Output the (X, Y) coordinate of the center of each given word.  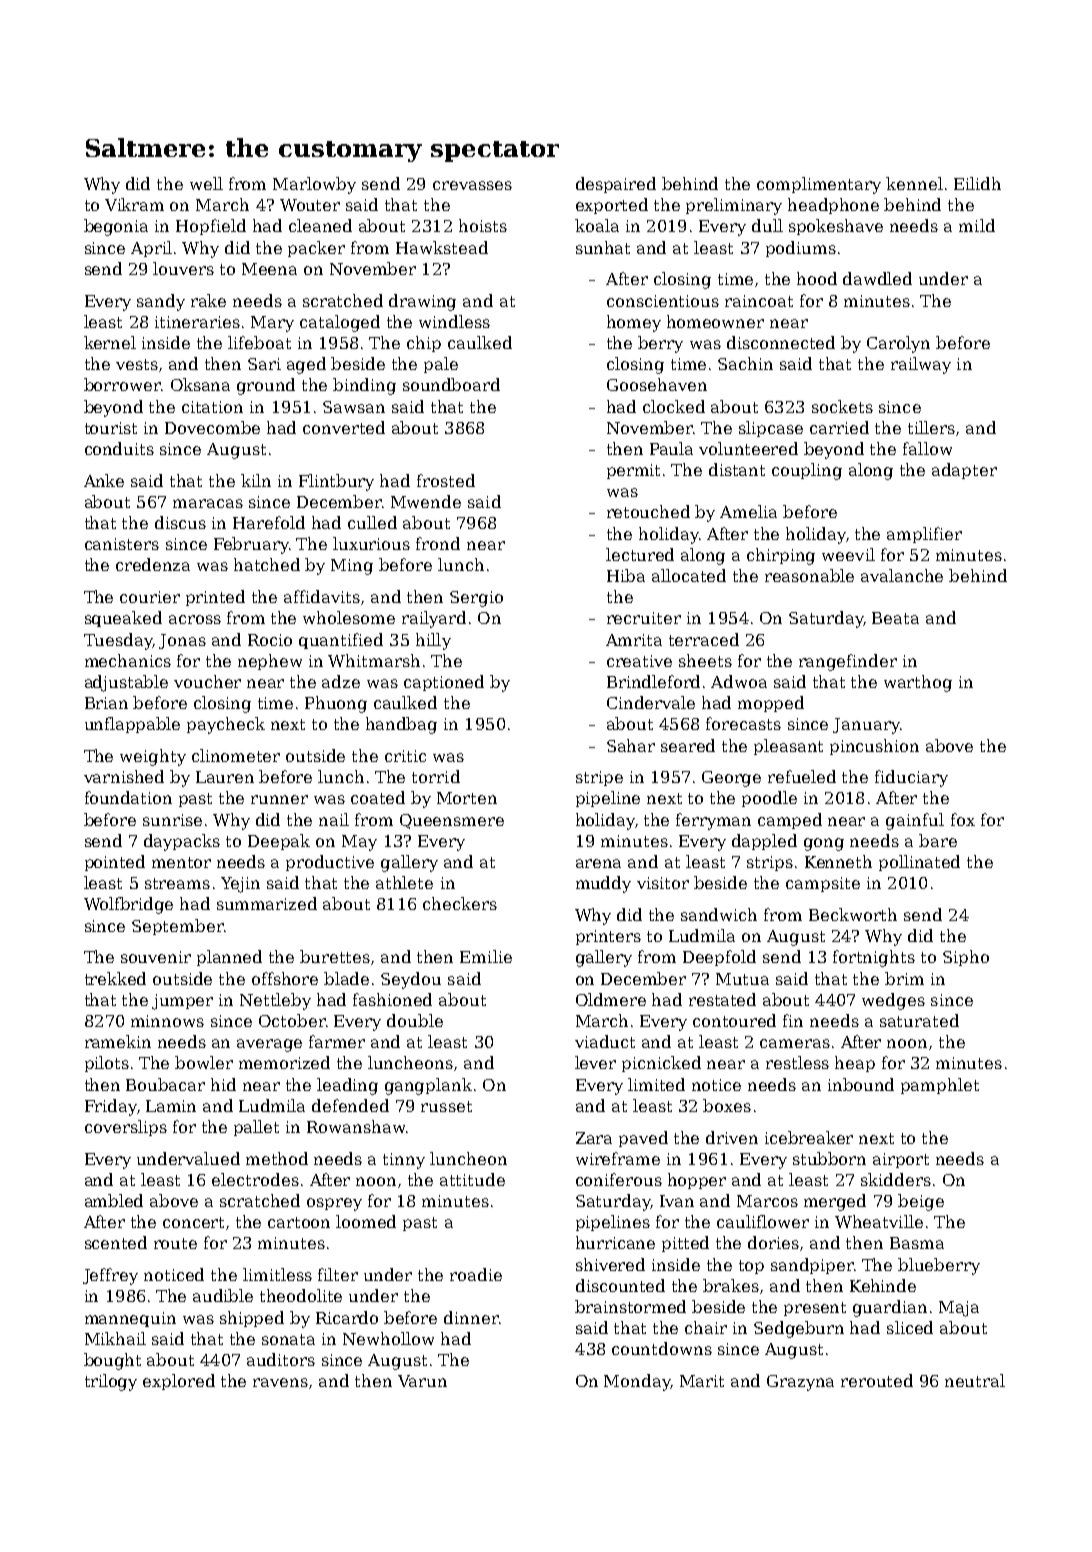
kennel (914, 183)
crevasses (472, 185)
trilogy (111, 1382)
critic (405, 756)
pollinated (919, 863)
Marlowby (314, 185)
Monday (637, 1382)
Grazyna (800, 1383)
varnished (124, 776)
